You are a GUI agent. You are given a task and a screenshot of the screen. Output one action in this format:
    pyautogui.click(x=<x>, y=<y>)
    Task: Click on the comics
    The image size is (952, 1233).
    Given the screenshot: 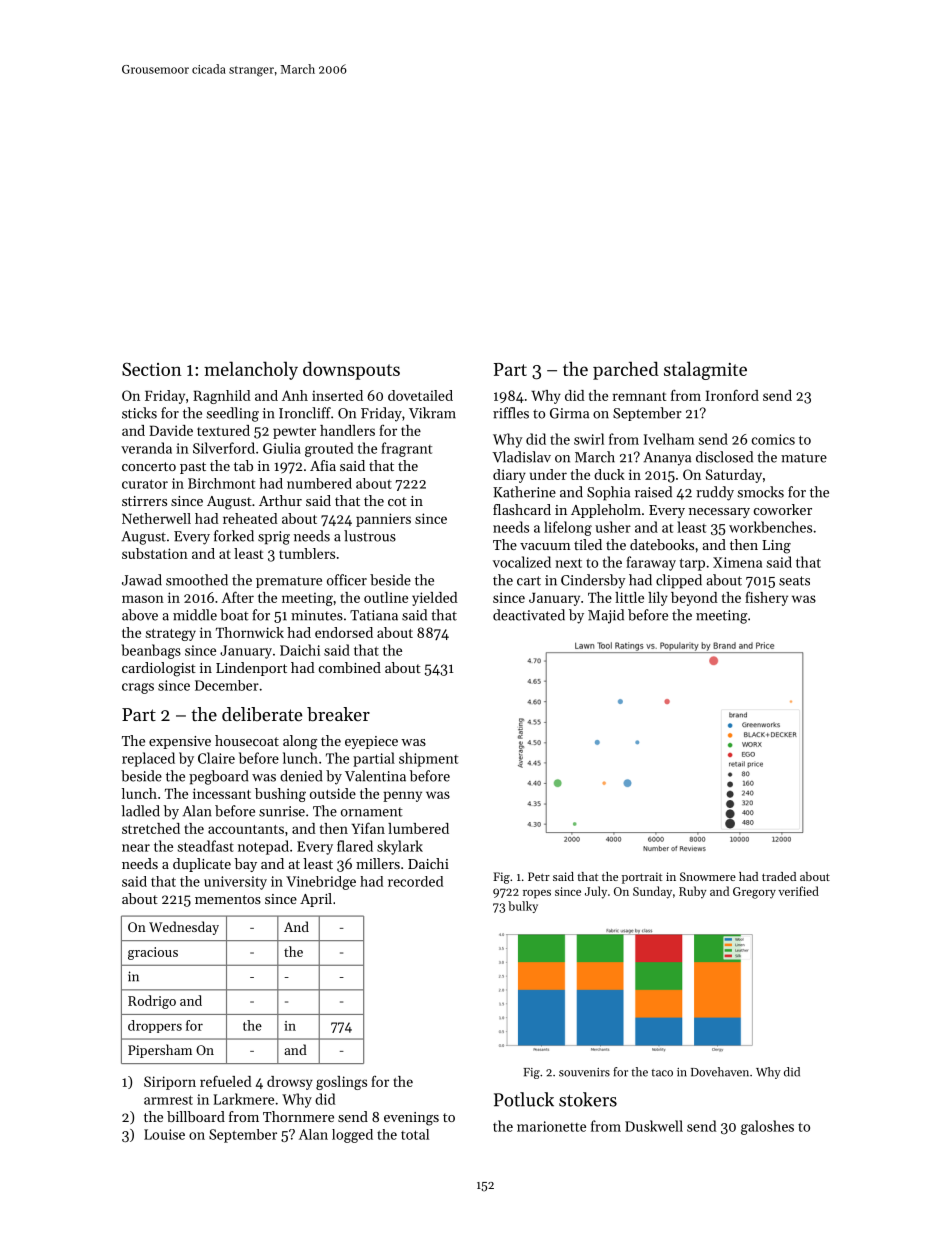 What is the action you would take?
    pyautogui.click(x=773, y=439)
